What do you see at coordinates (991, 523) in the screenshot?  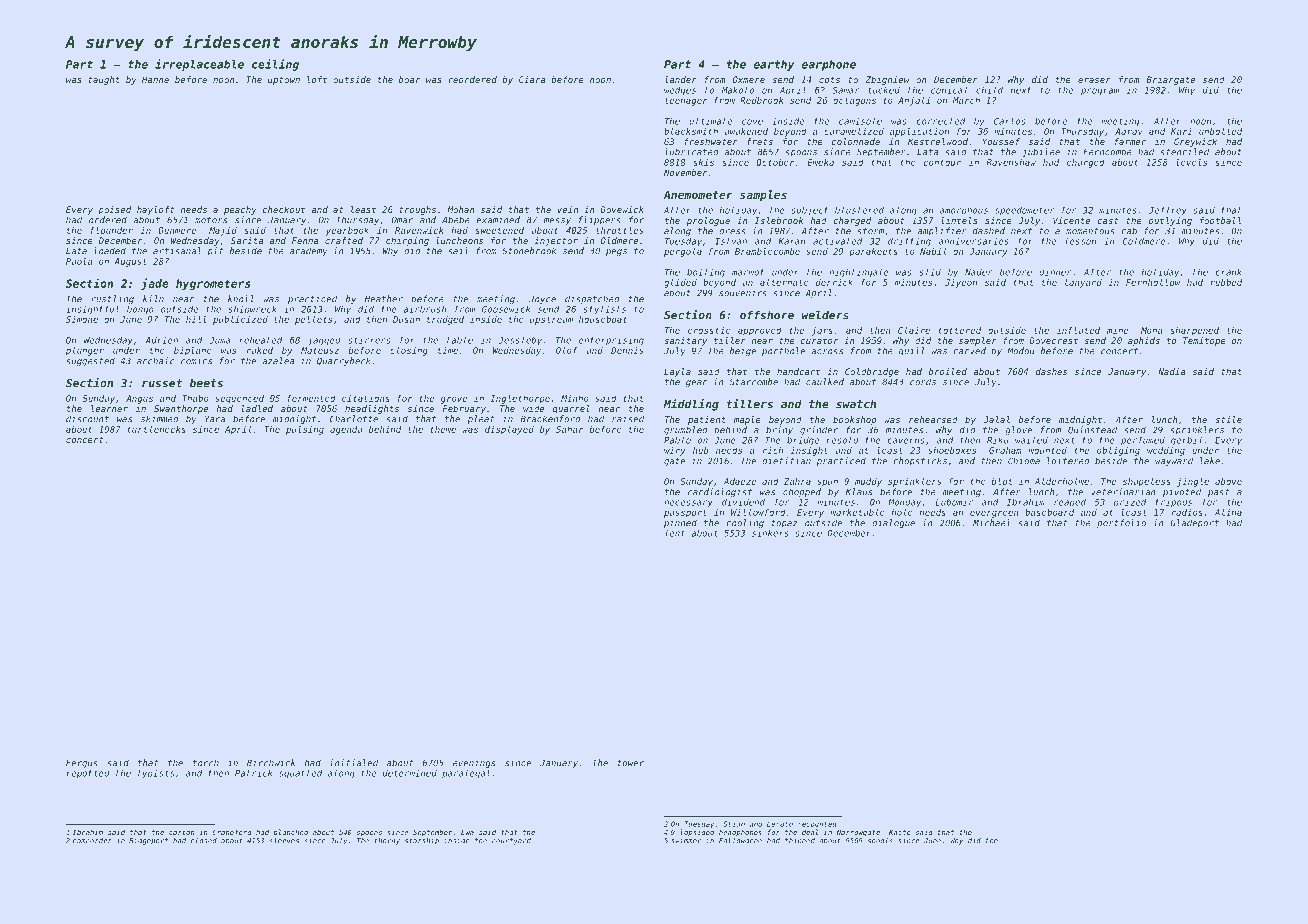 I see `Michael` at bounding box center [991, 523].
